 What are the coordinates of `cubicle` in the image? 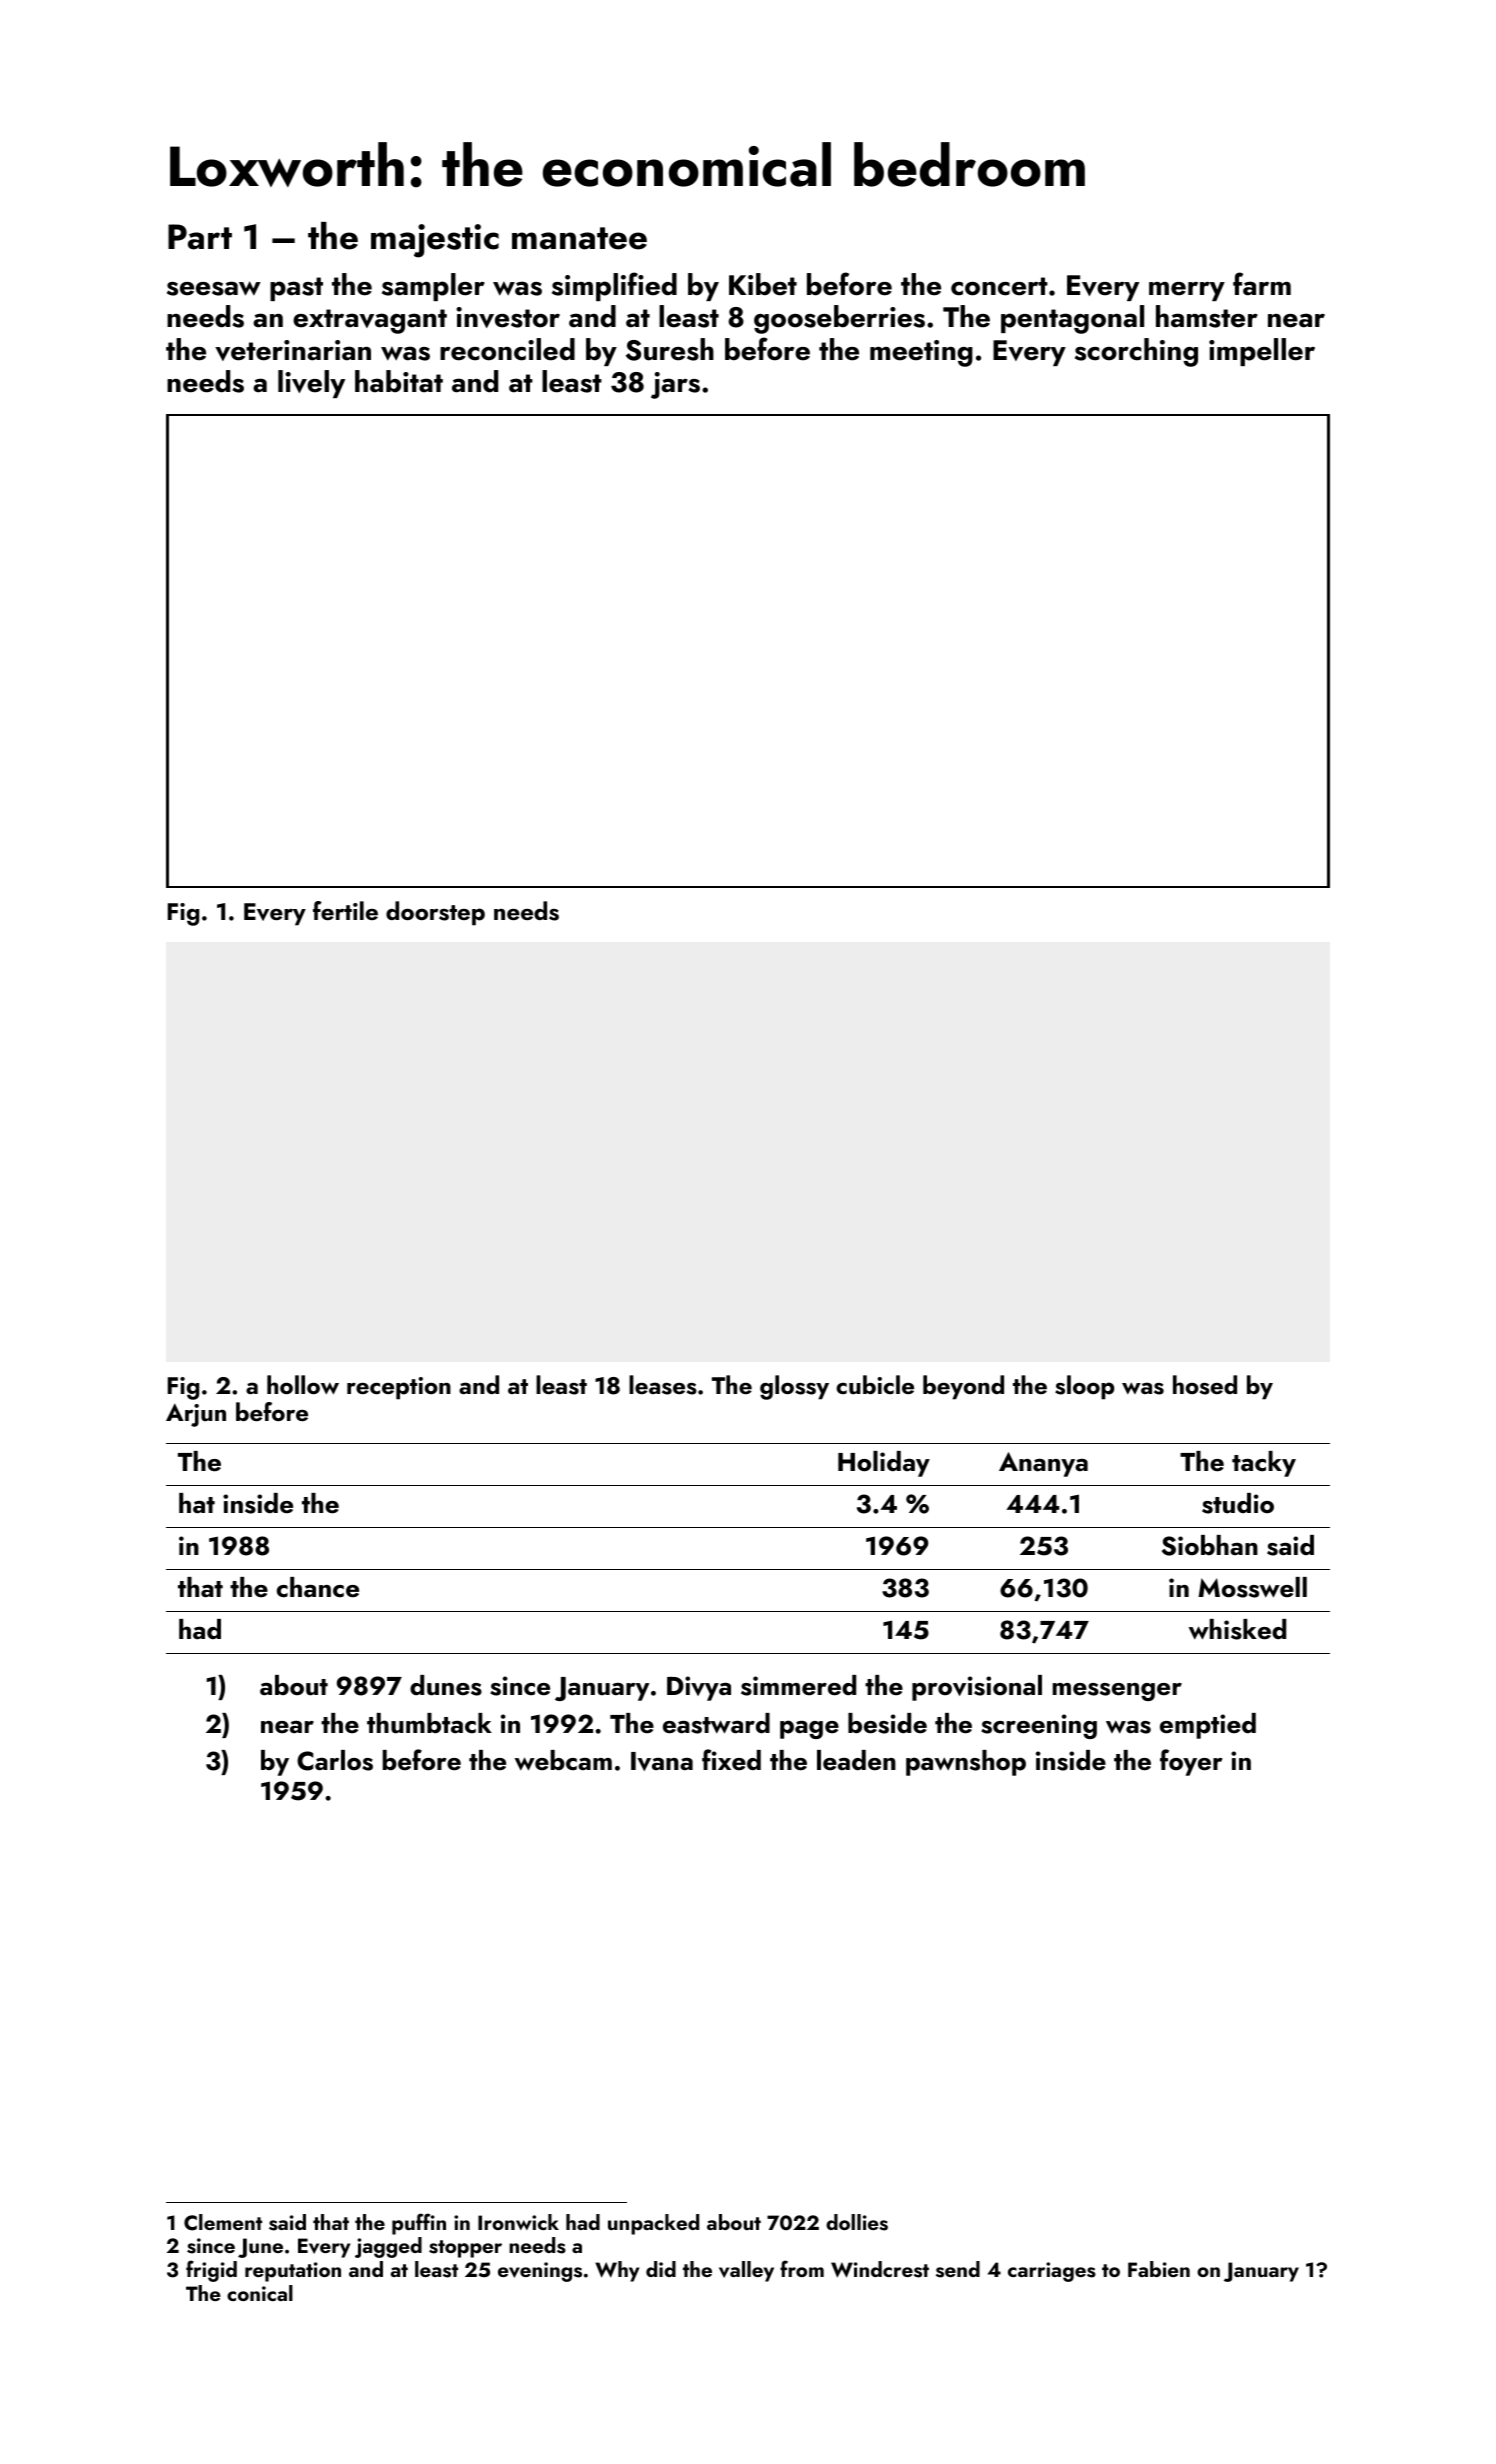 It's located at (875, 1385).
